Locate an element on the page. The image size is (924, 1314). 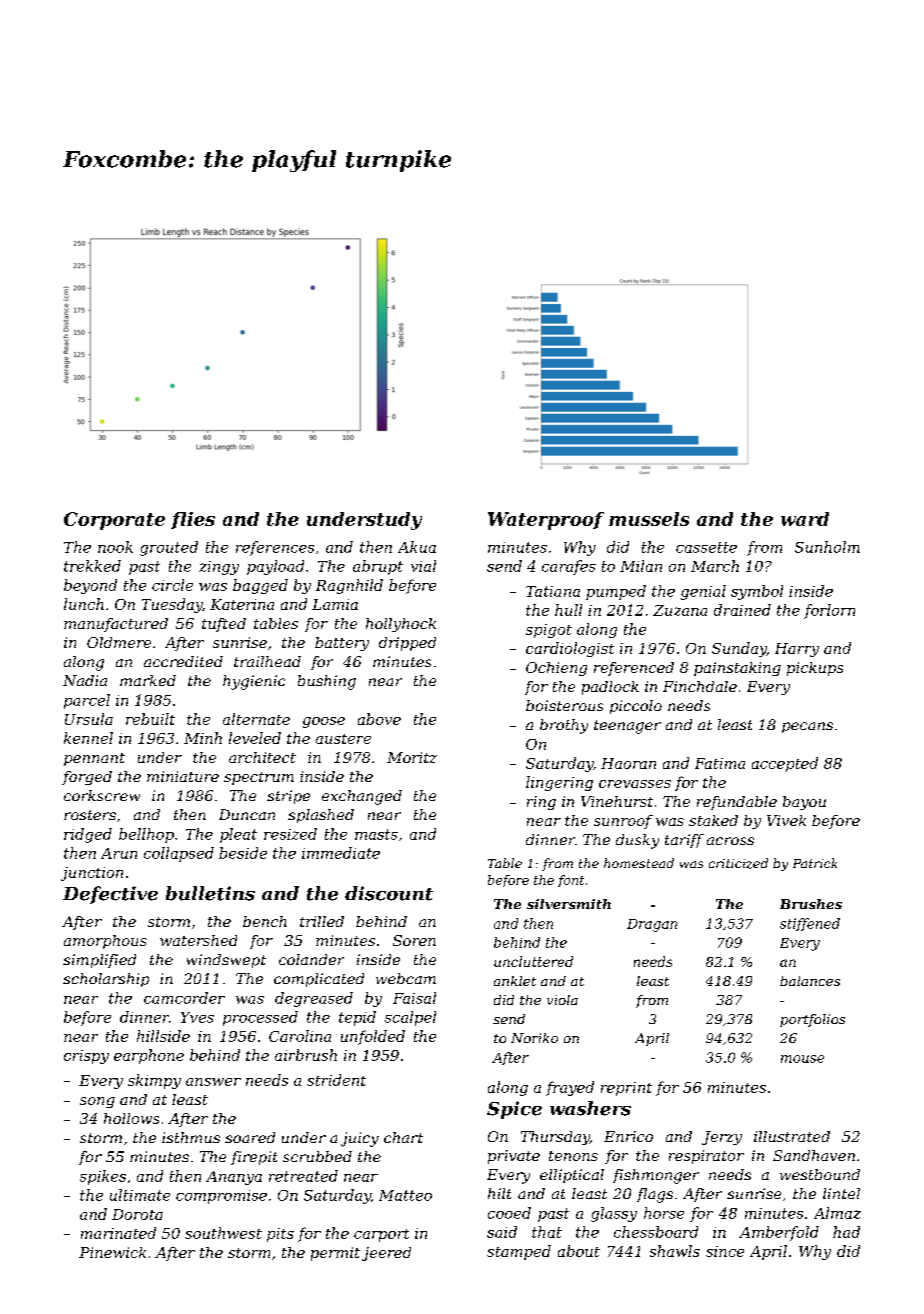
southwest is located at coordinates (223, 1233).
